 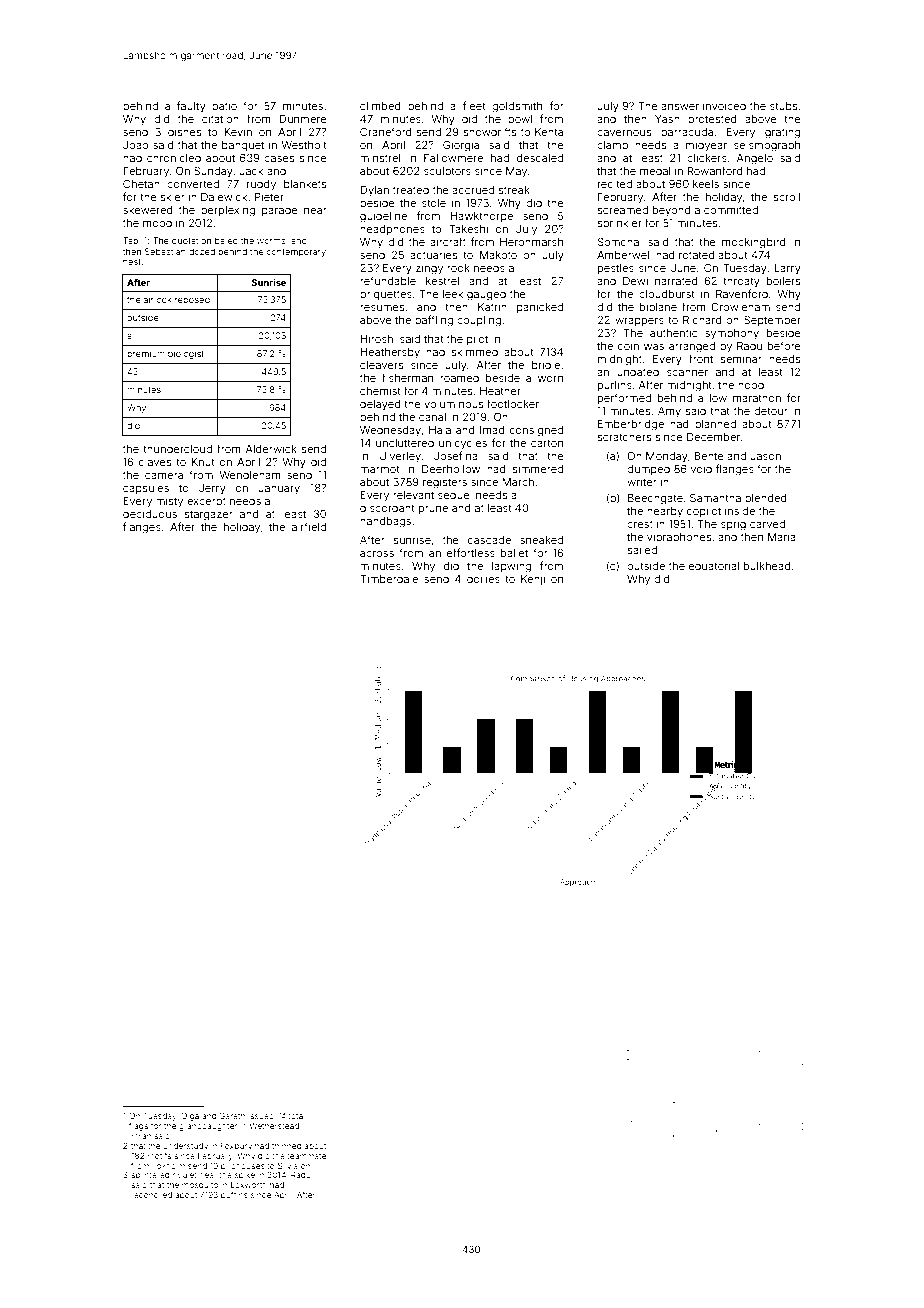 What do you see at coordinates (309, 526) in the image?
I see `airfield` at bounding box center [309, 526].
